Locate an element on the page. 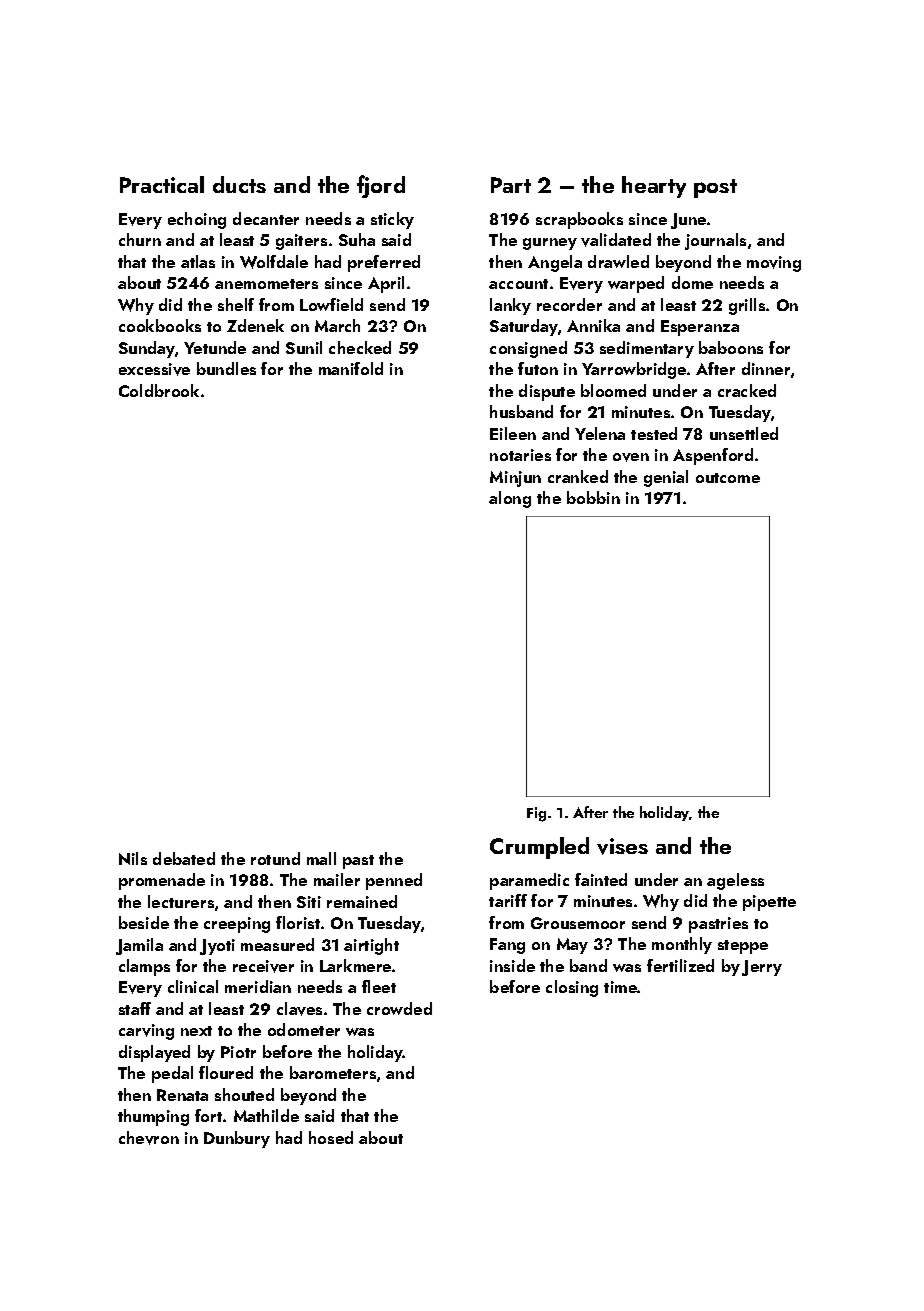 This image has height=1311, width=924. rotund is located at coordinates (275, 858).
